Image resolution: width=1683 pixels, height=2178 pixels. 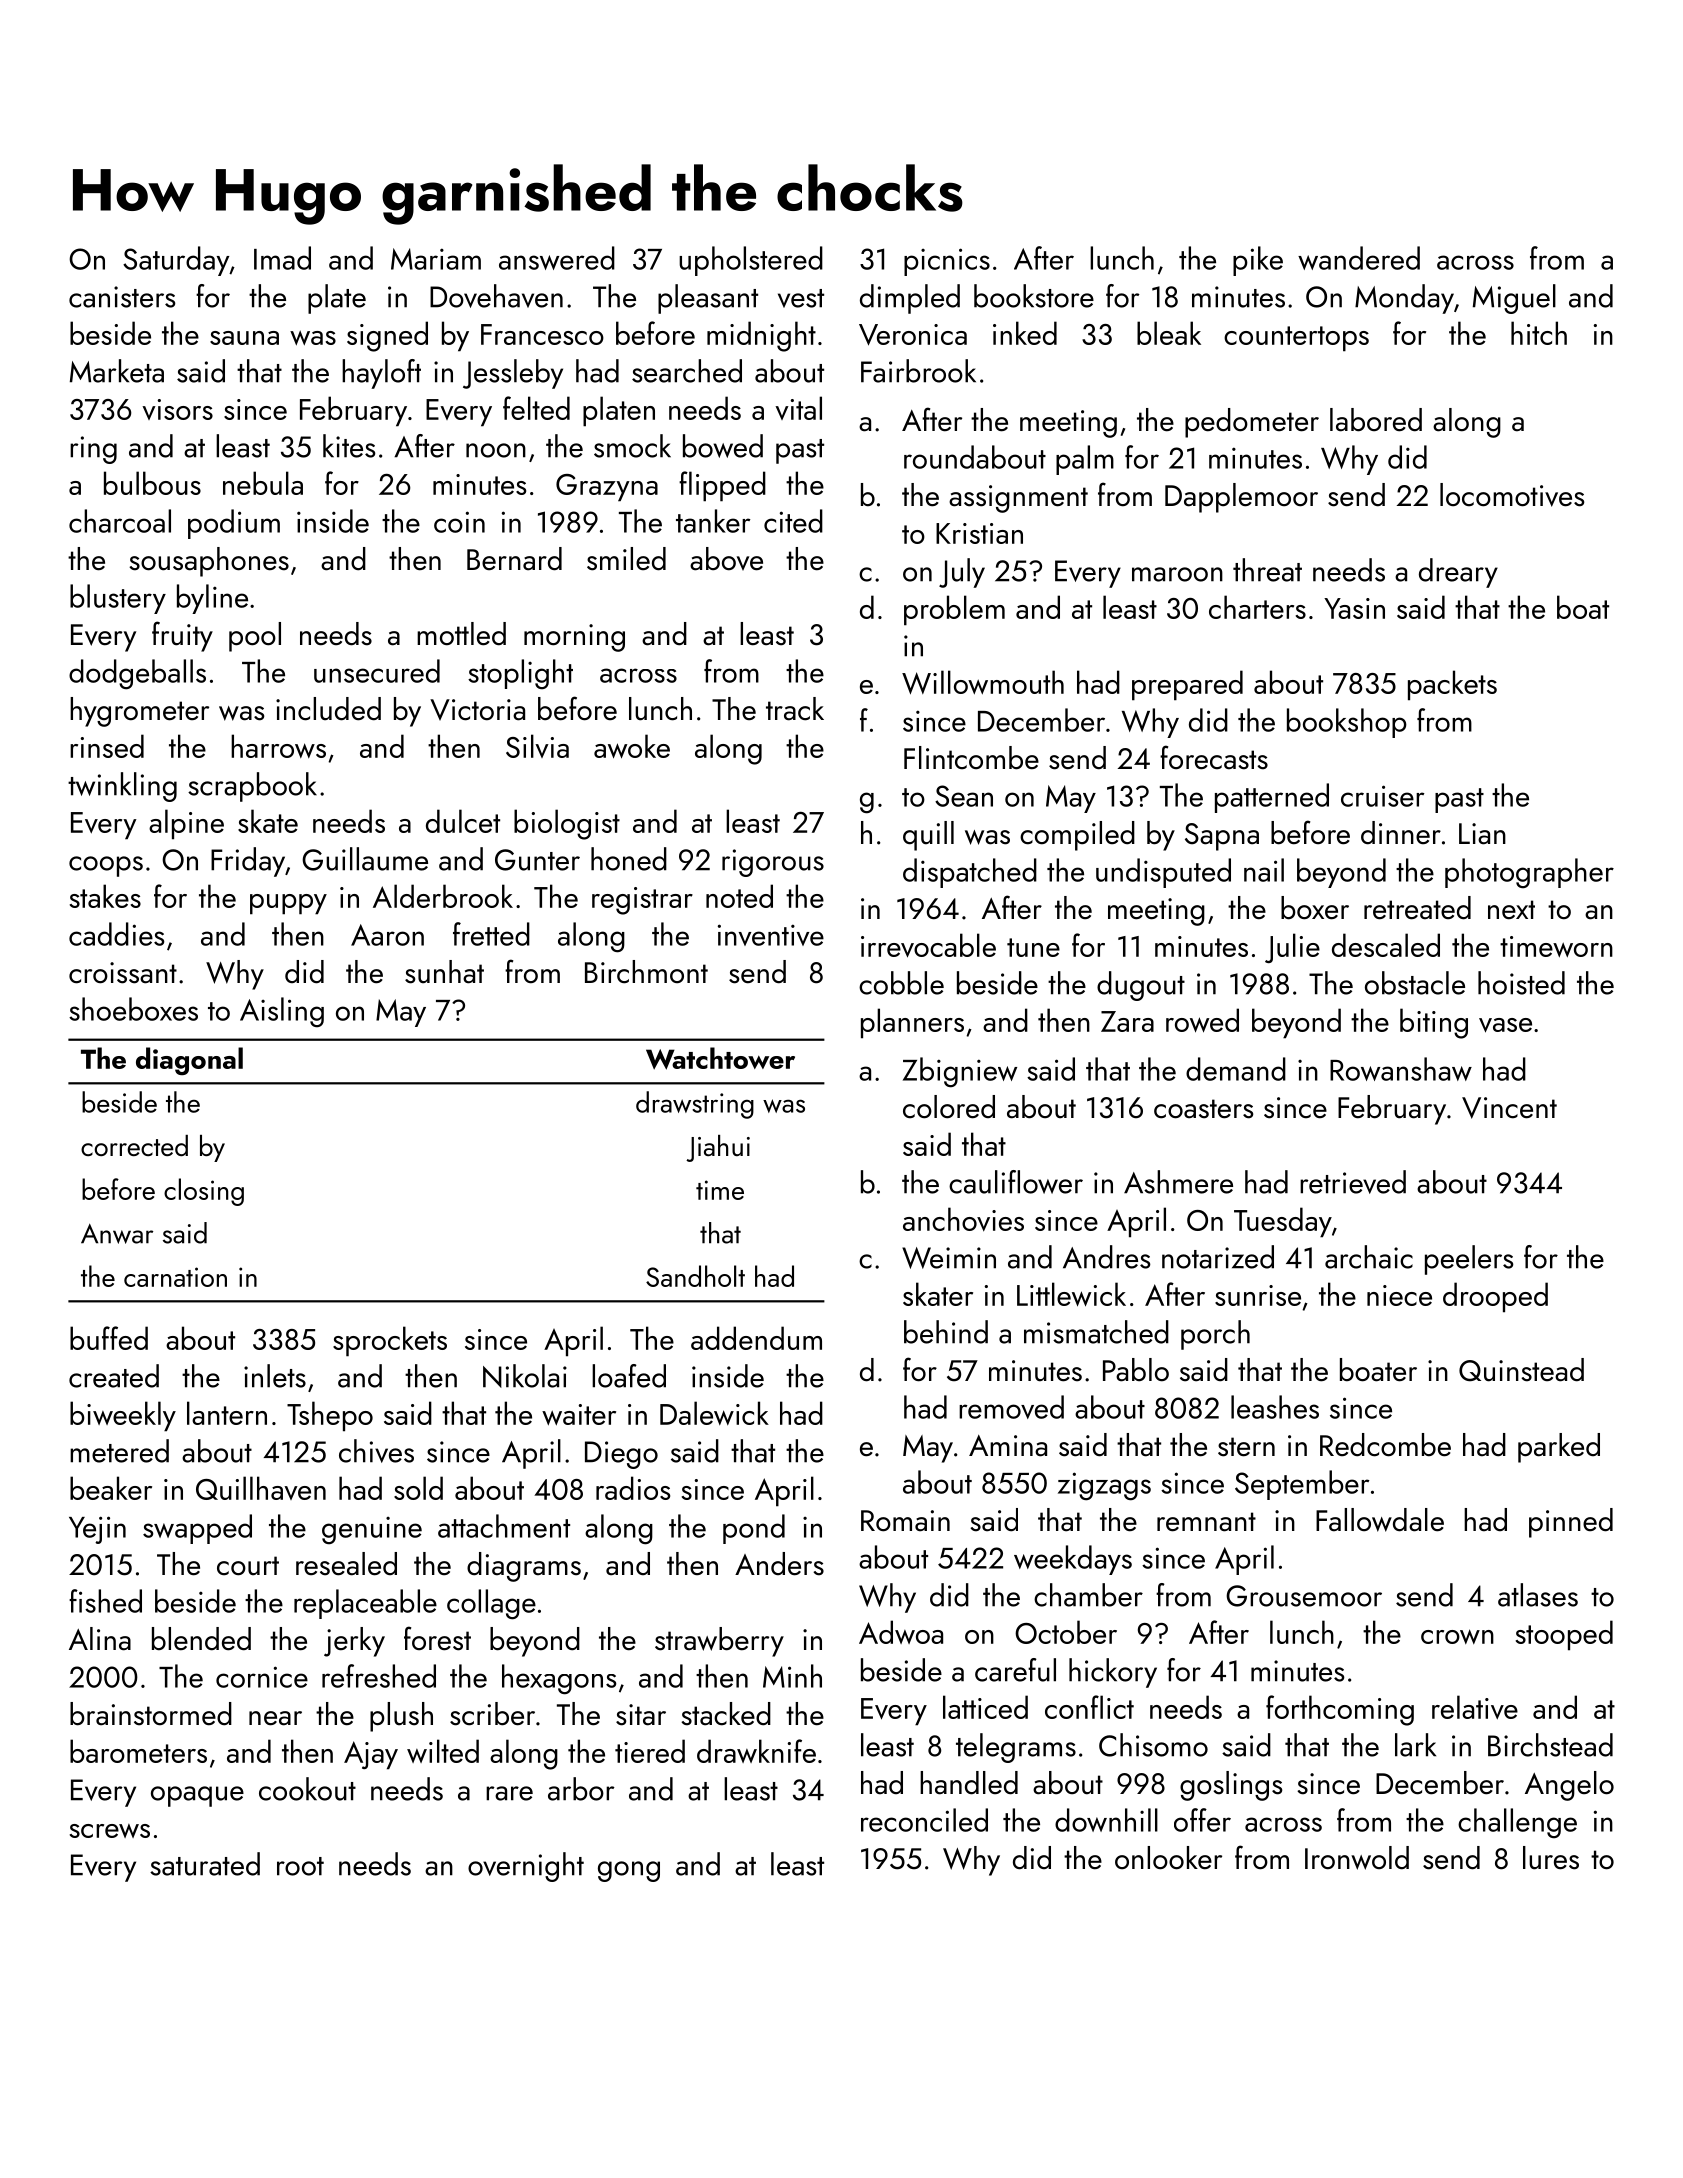 I want to click on gong, so click(x=629, y=1871).
